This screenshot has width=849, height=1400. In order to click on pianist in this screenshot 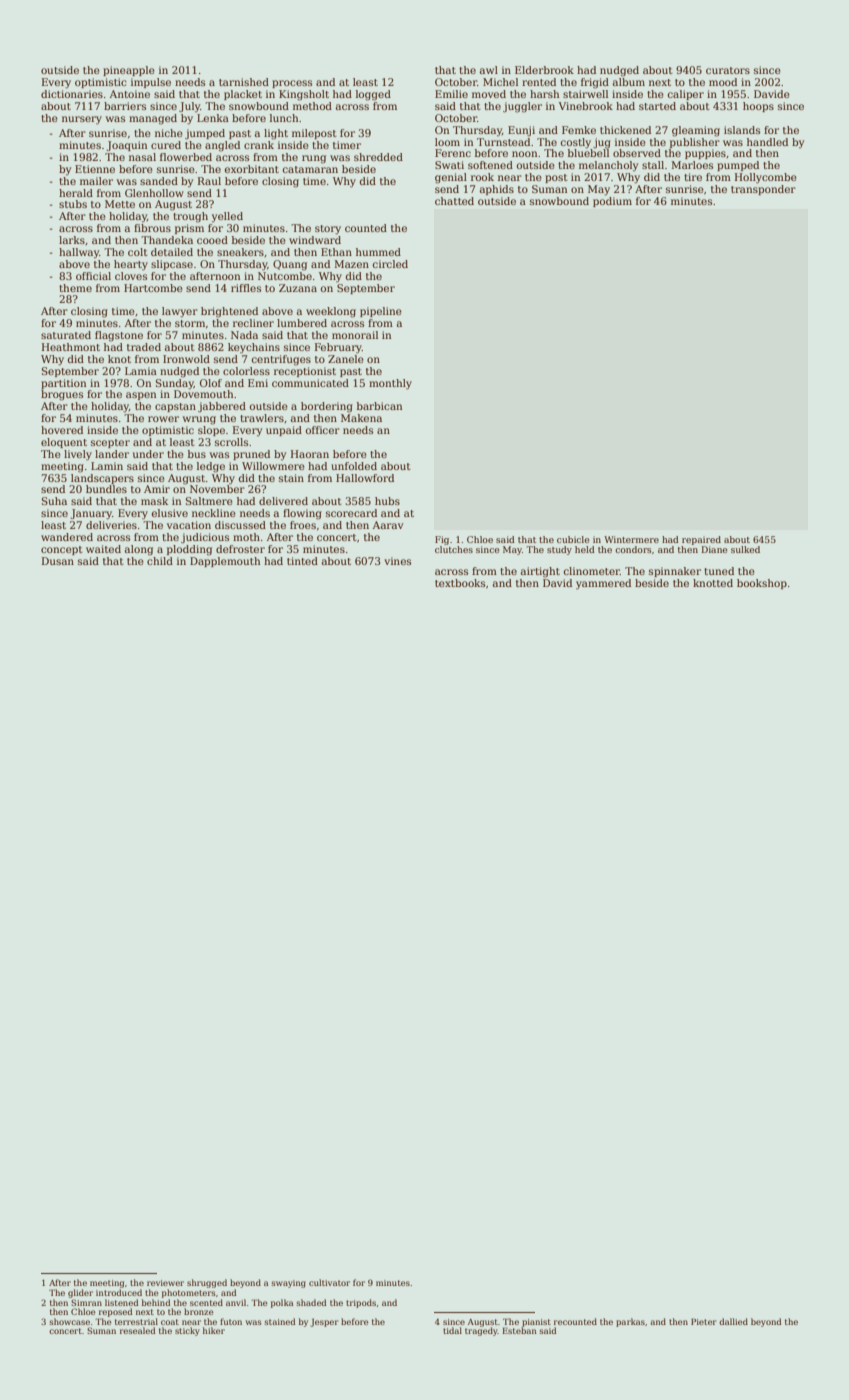, I will do `click(536, 1323)`.
